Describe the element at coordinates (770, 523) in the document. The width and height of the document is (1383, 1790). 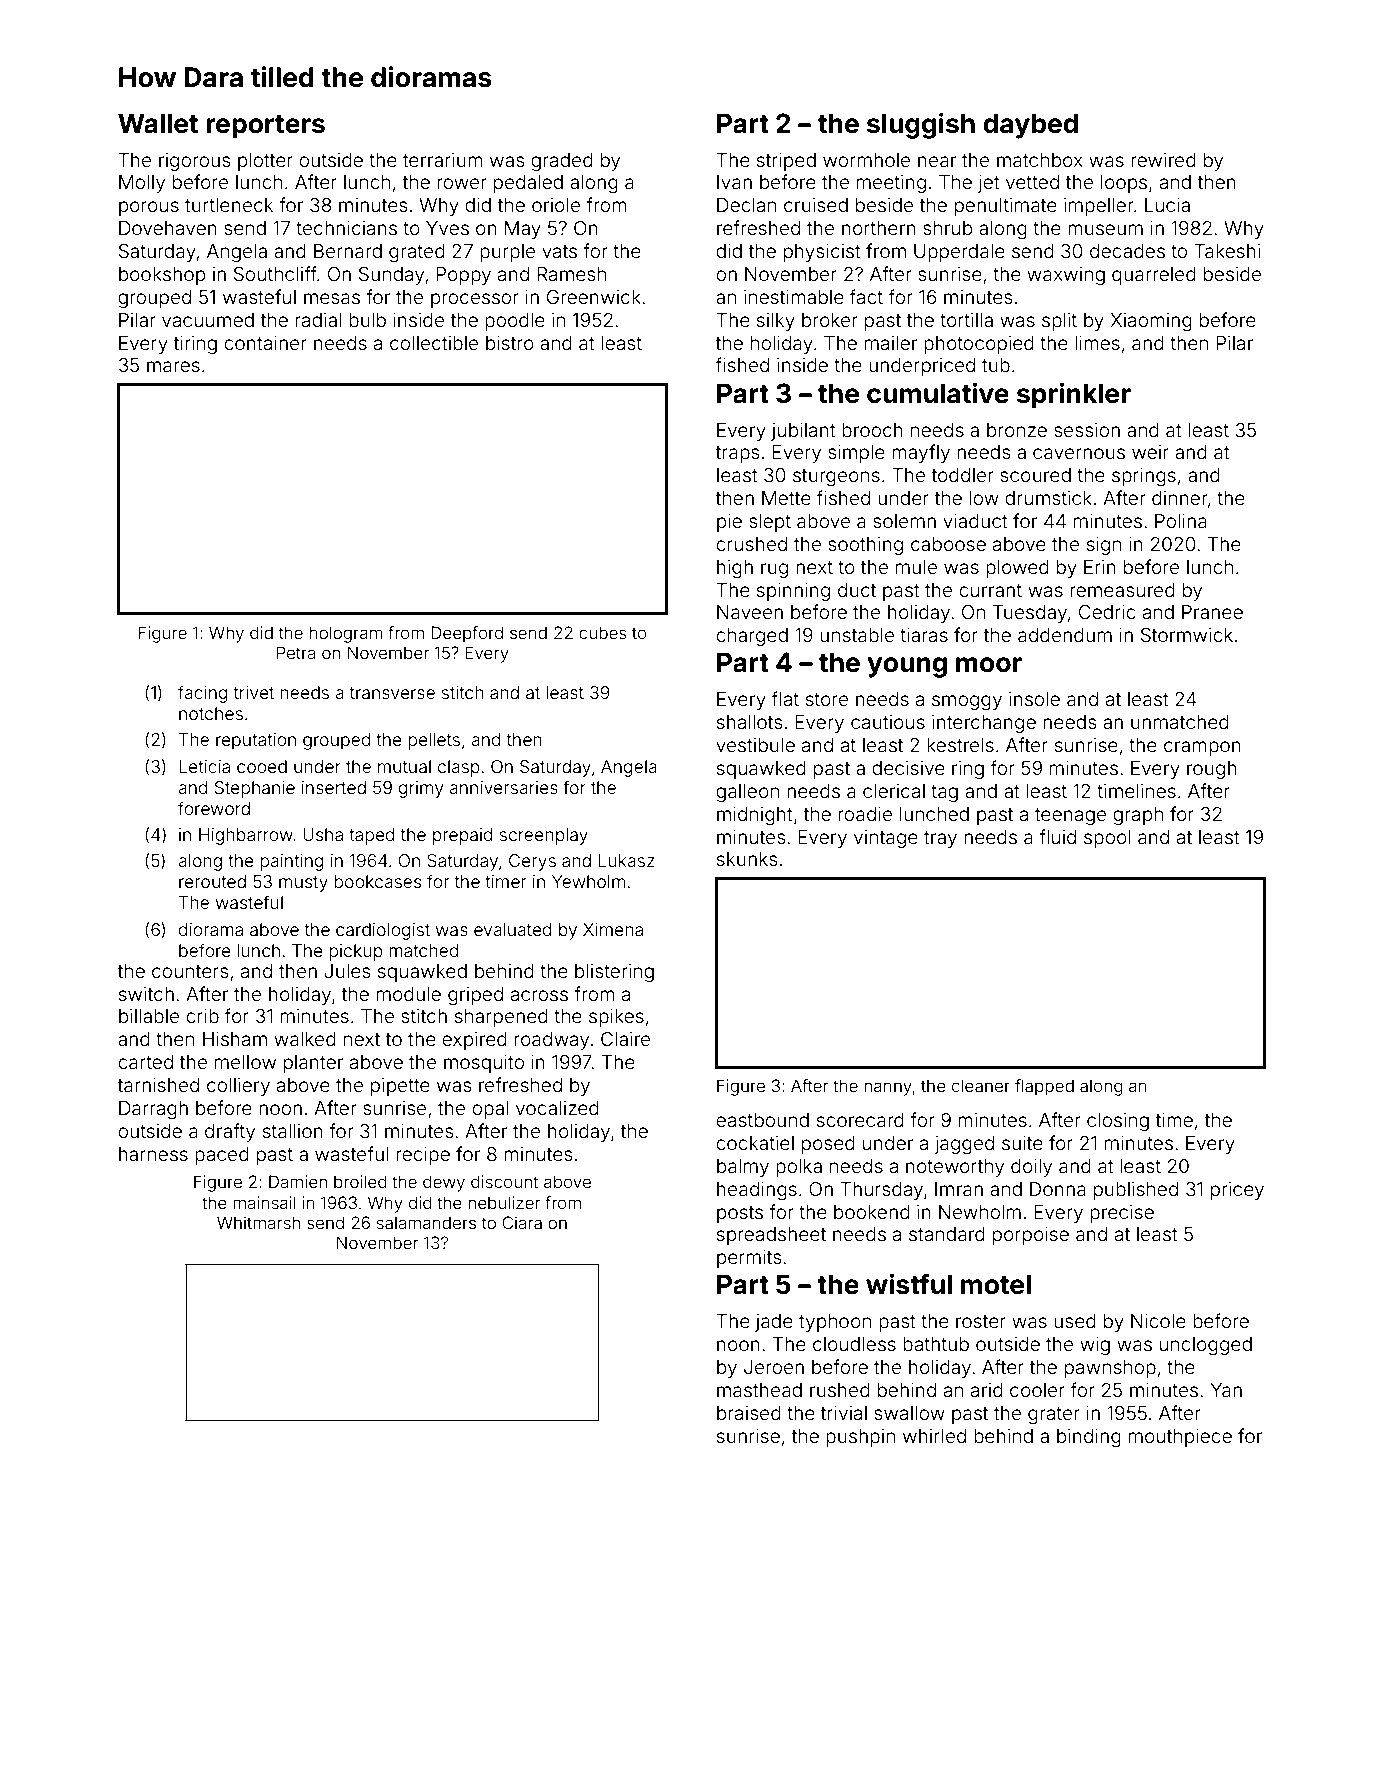
I see `slept` at that location.
